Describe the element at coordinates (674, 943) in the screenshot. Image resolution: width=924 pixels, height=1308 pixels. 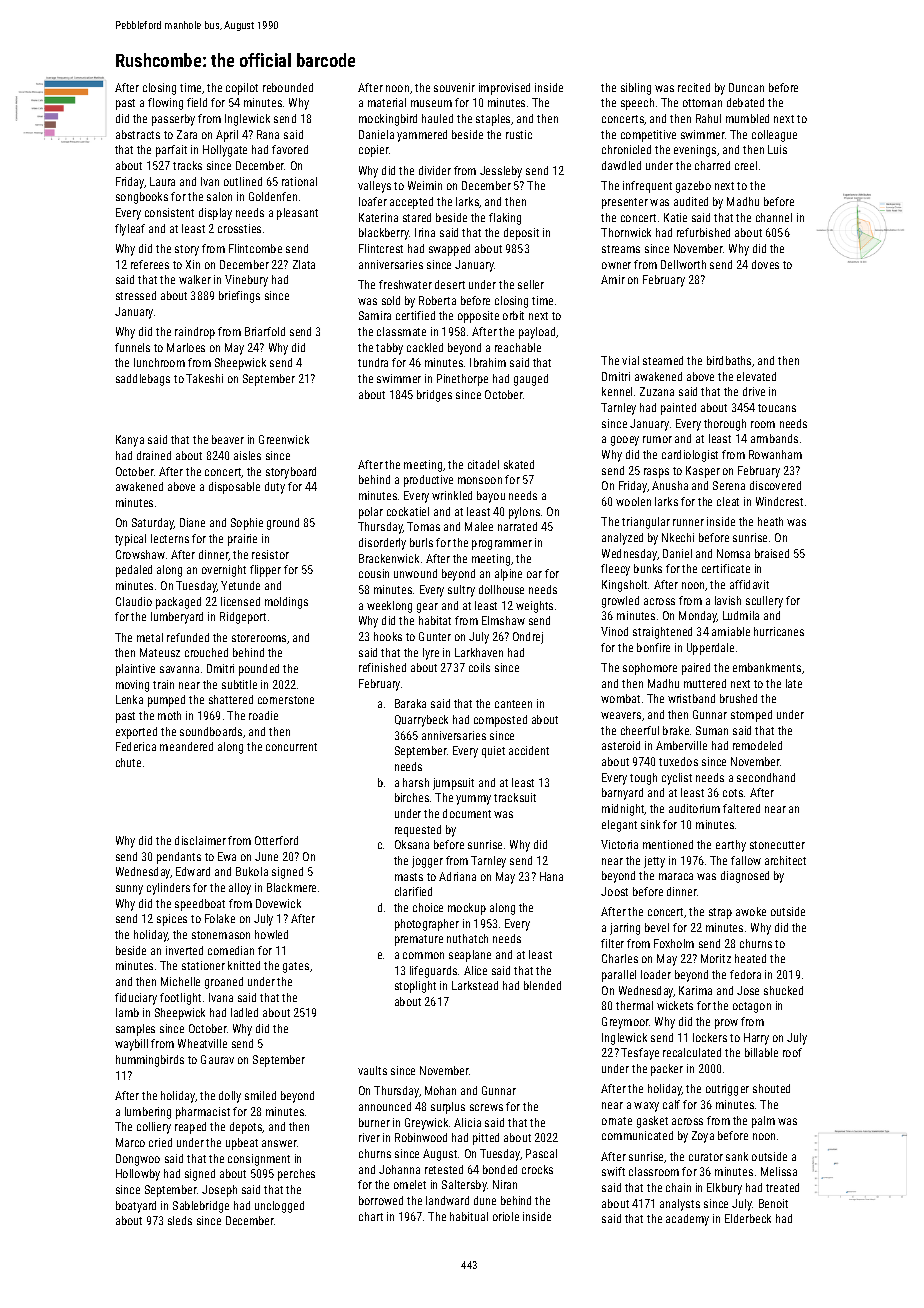
I see `Foxholm` at that location.
